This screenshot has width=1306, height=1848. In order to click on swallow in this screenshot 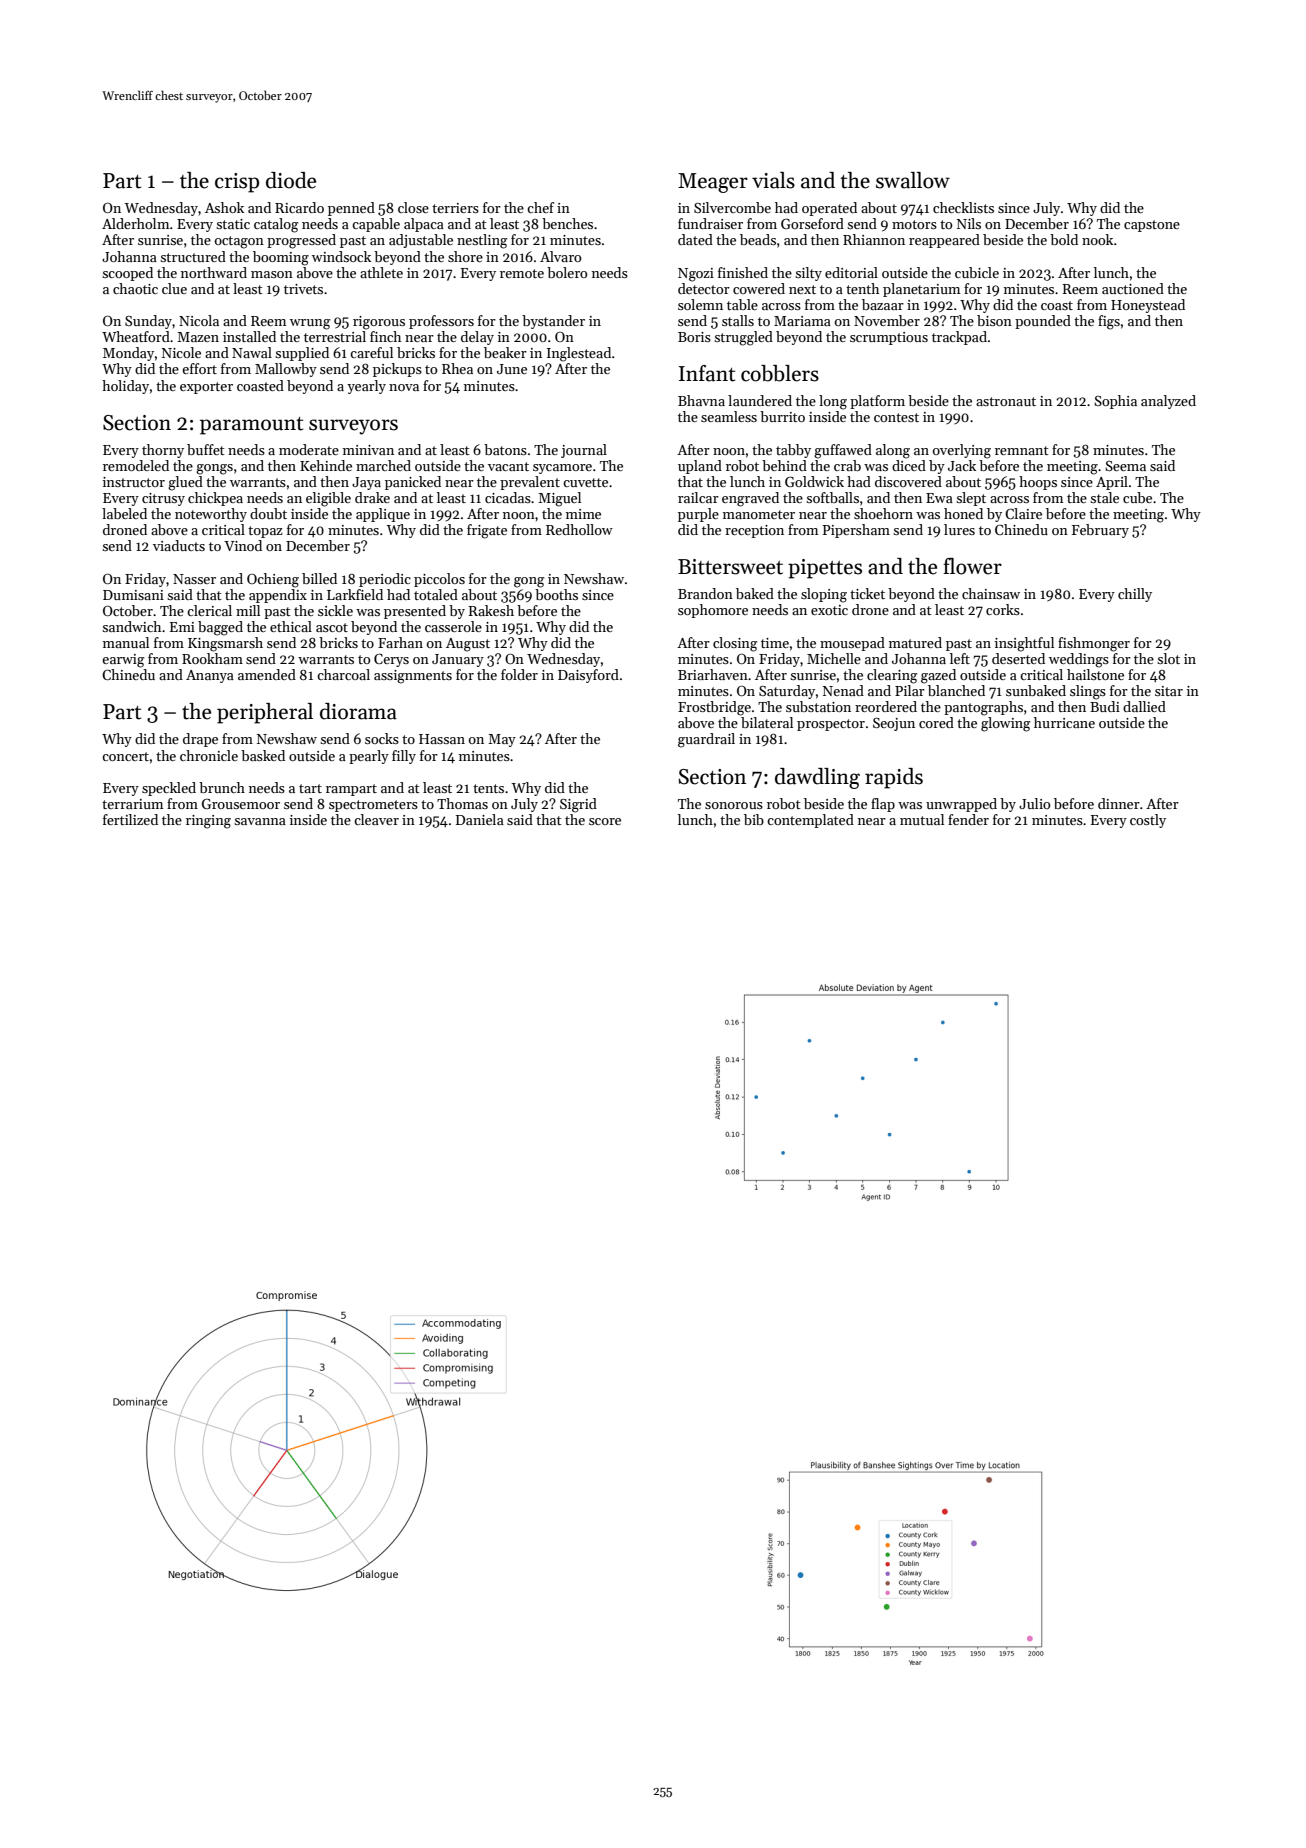, I will do `click(913, 180)`.
